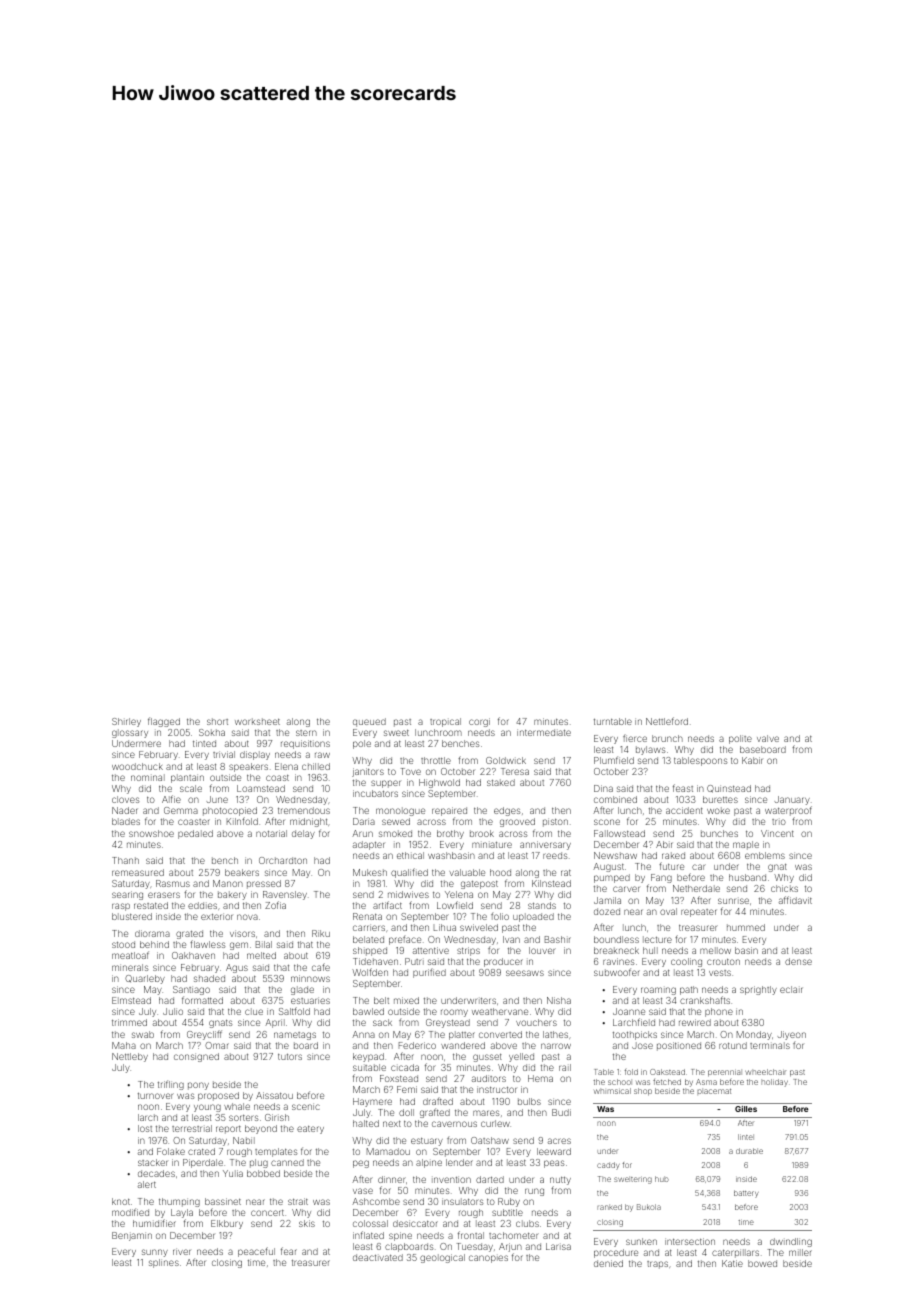  I want to click on Nettleford, so click(667, 721).
